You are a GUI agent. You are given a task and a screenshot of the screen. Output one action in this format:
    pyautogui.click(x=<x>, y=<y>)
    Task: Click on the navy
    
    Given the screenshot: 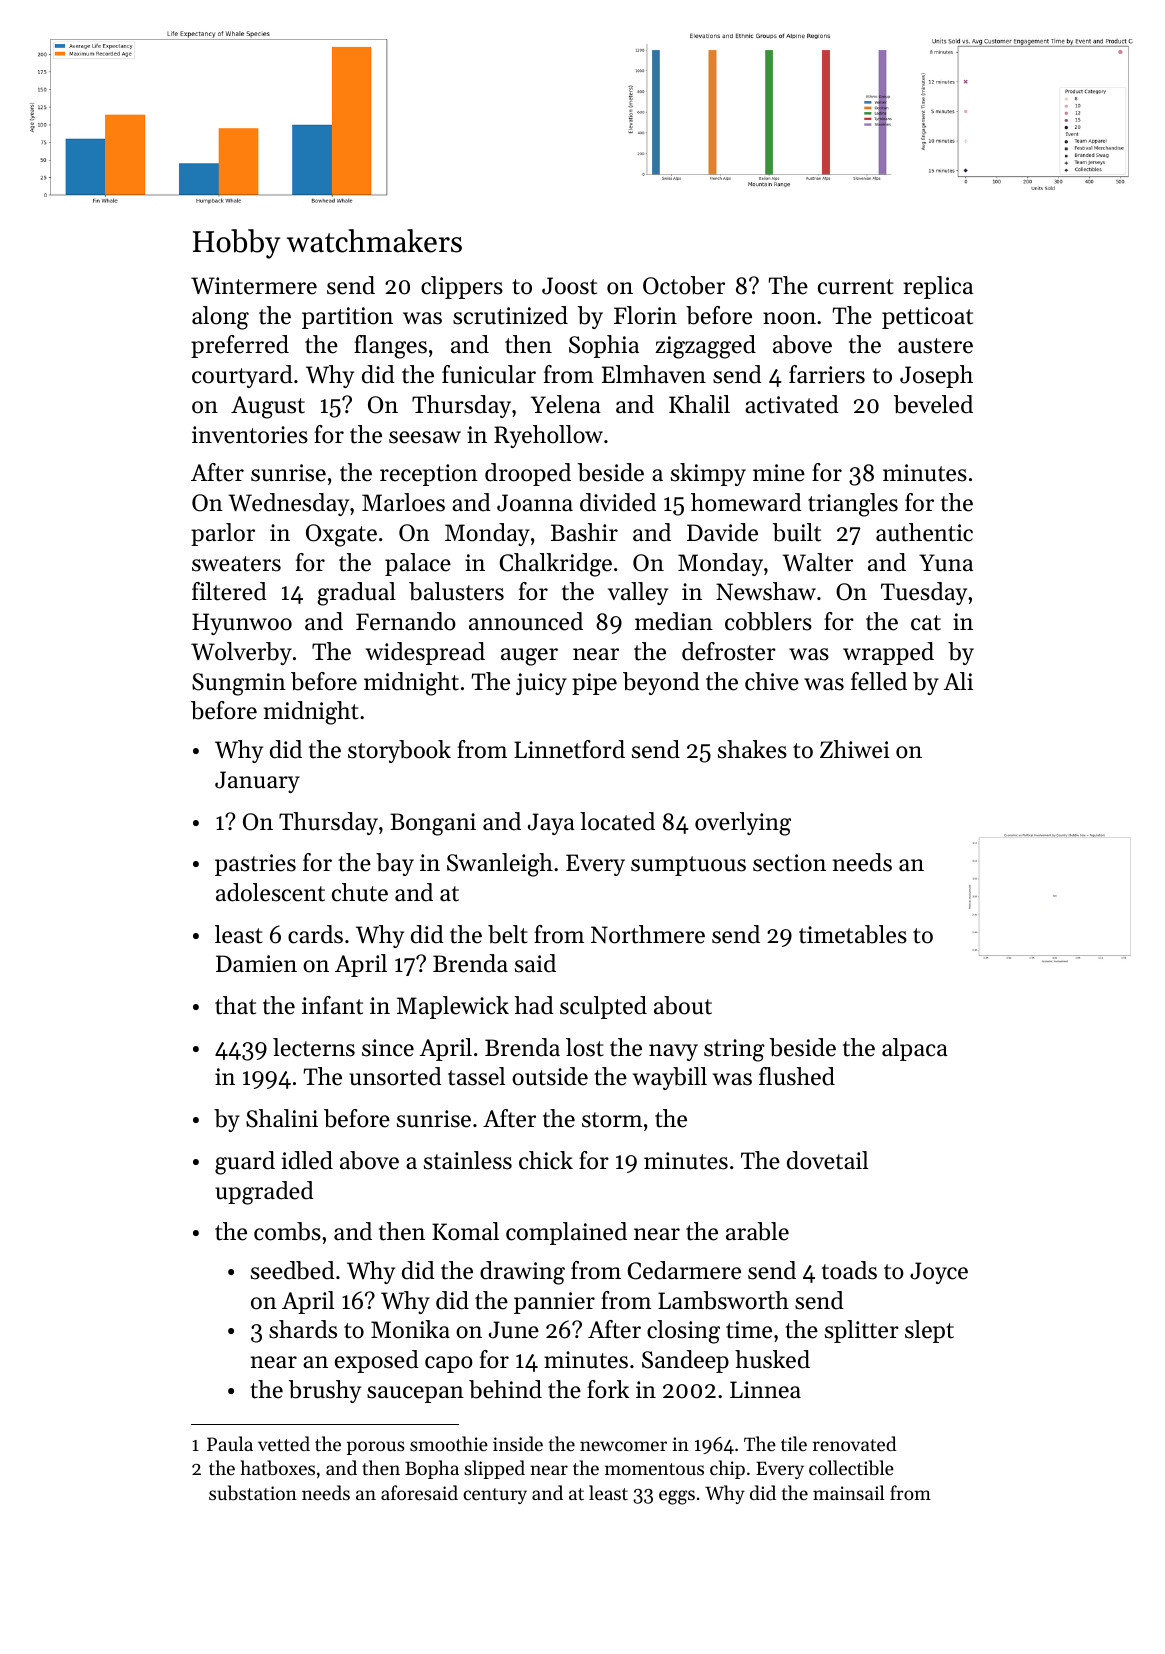 What is the action you would take?
    pyautogui.click(x=673, y=1052)
